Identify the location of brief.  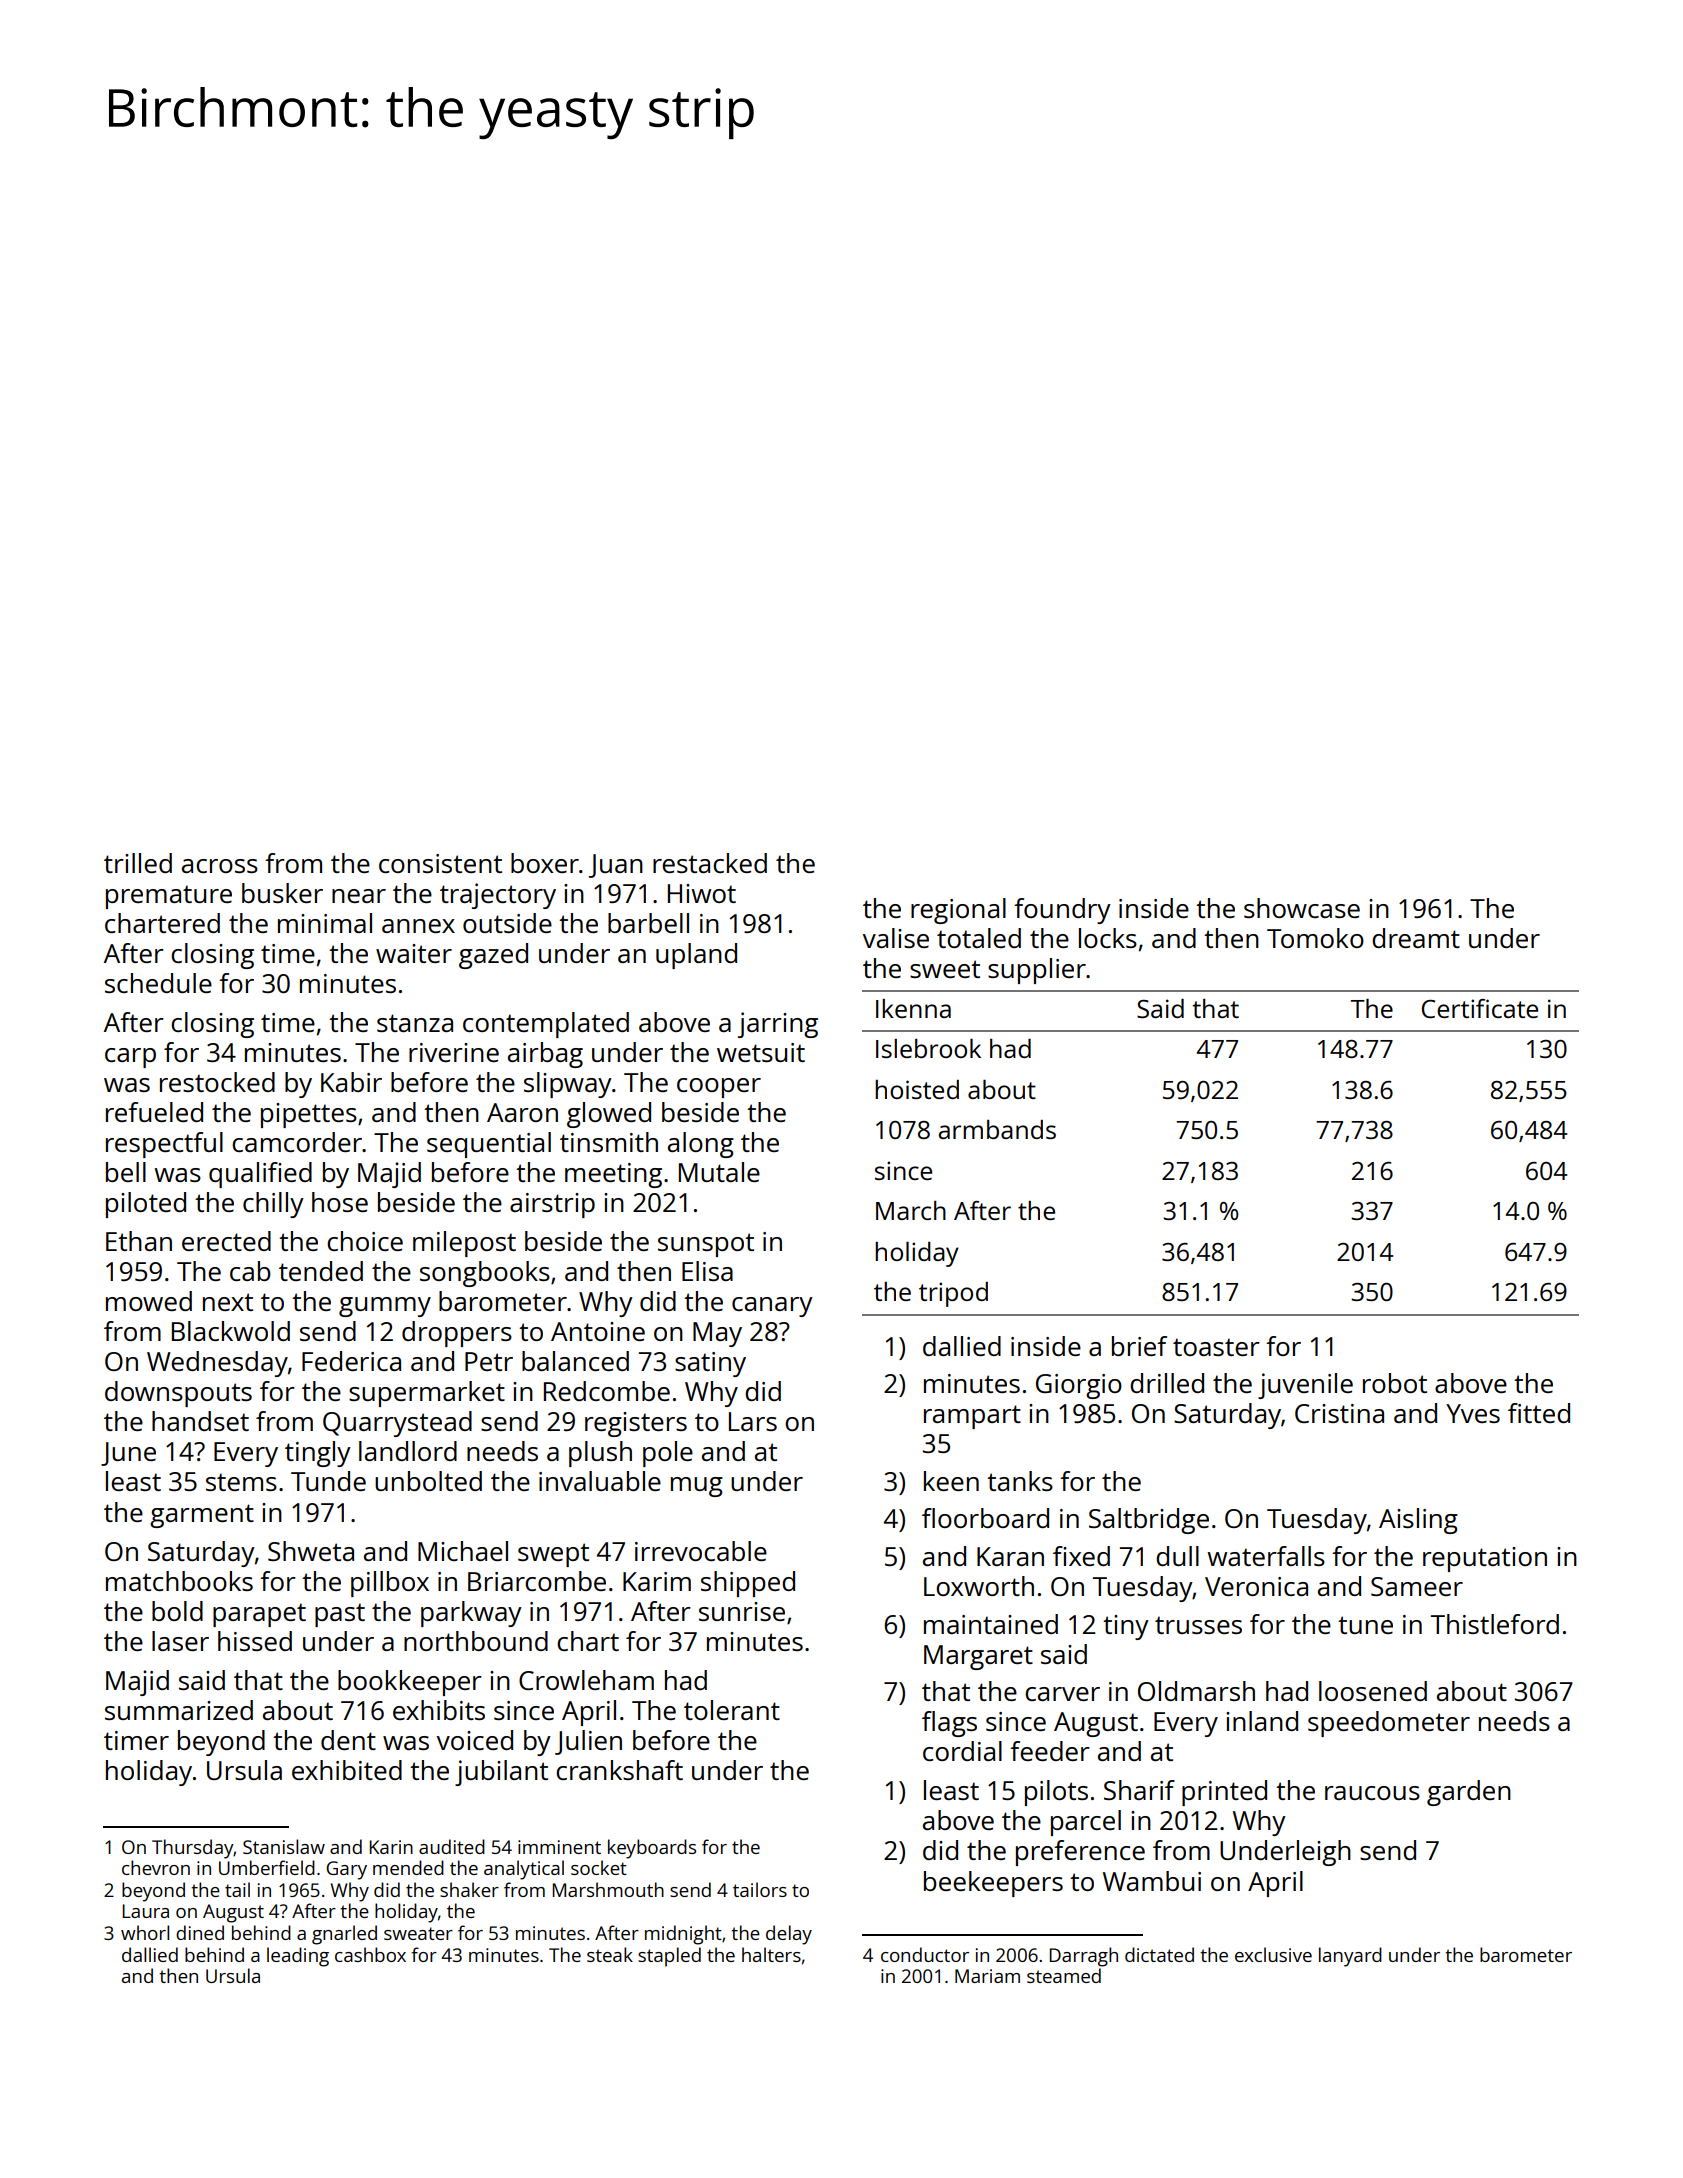
(1139, 1346).
